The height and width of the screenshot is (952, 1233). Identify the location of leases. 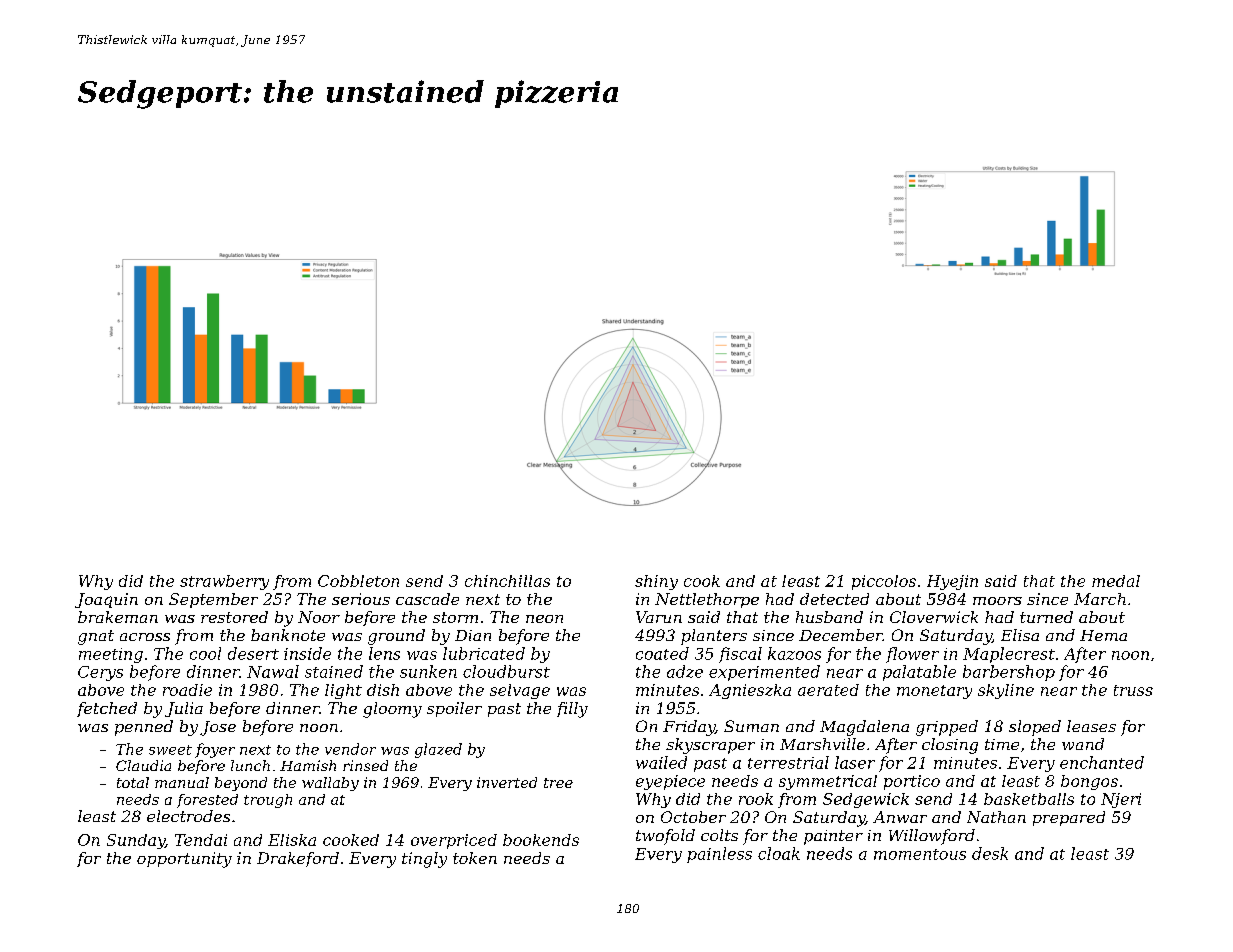
(1091, 726).
